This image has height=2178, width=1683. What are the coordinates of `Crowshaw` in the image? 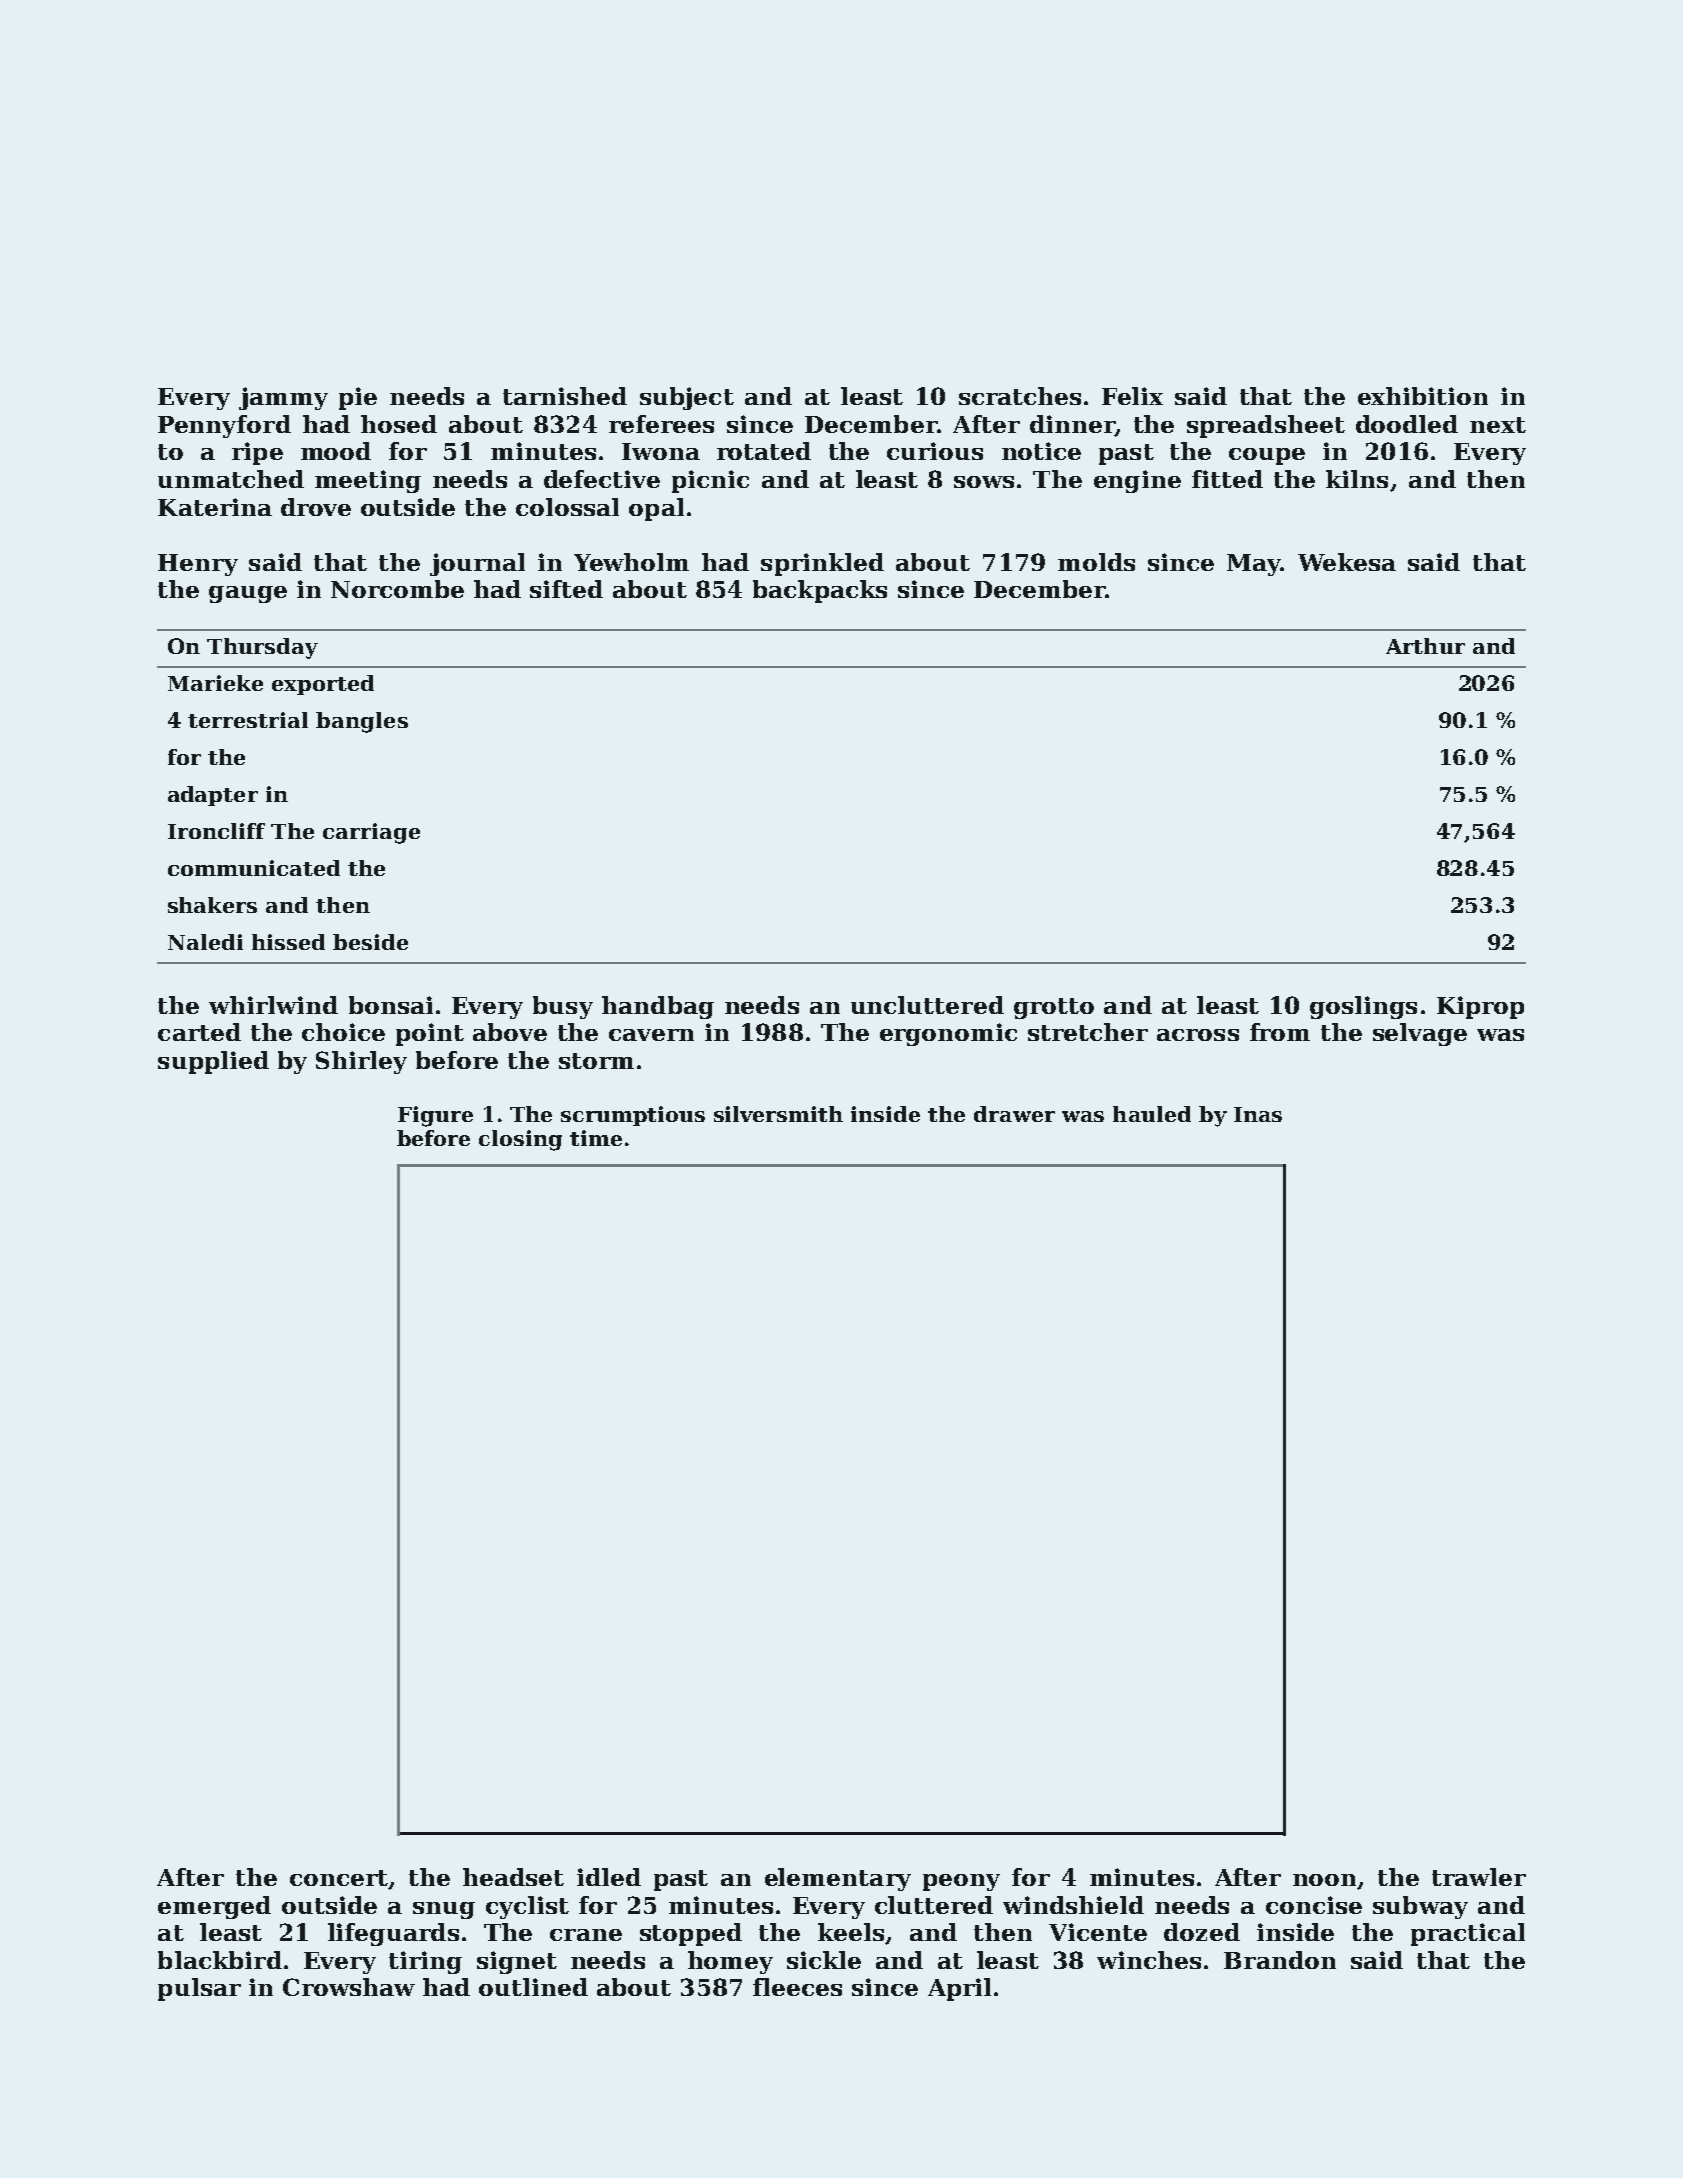 It's located at (349, 1987).
